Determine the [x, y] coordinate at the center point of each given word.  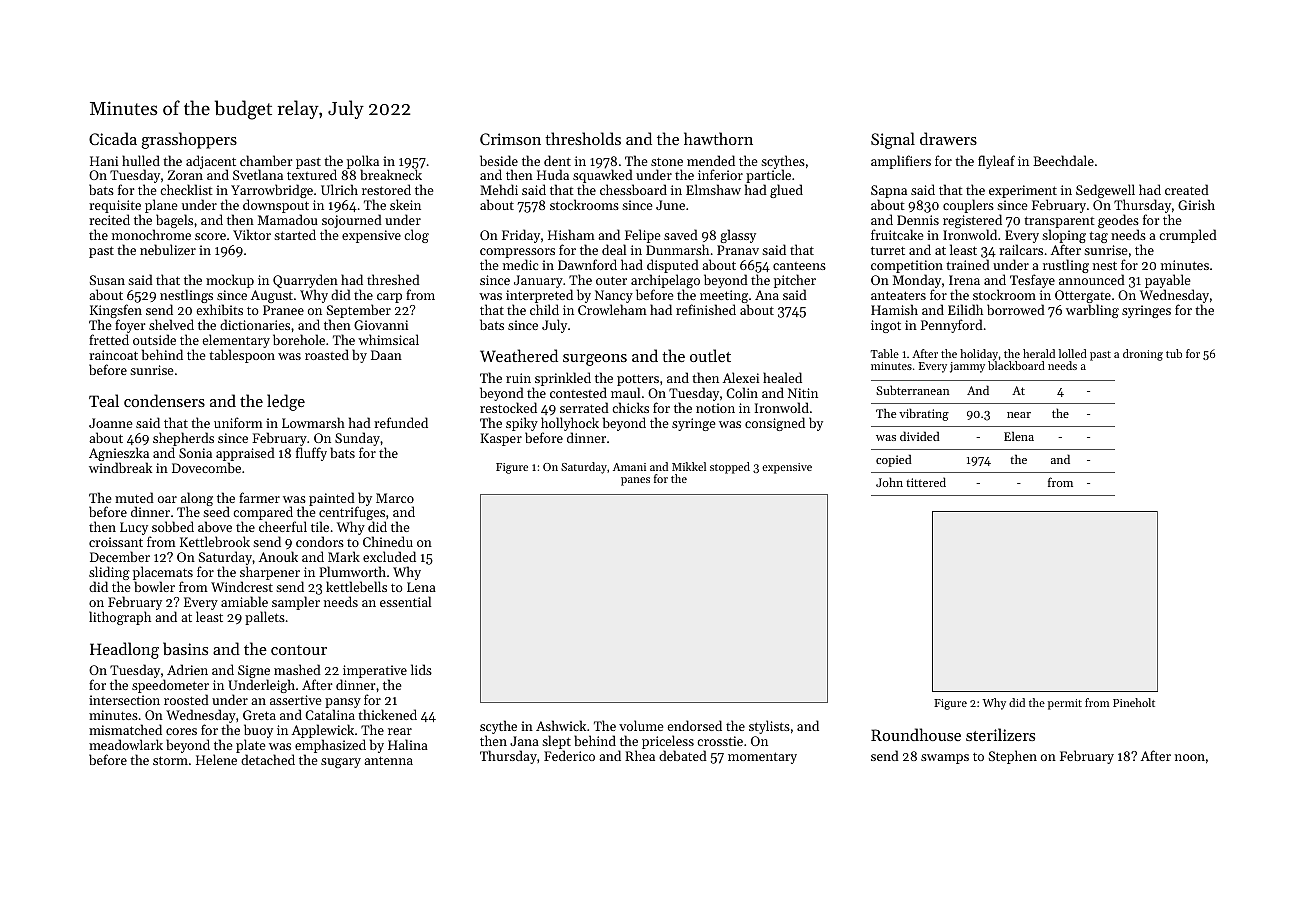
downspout [276, 207]
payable [1167, 281]
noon [1190, 757]
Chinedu [388, 542]
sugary [341, 763]
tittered [926, 482]
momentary [762, 758]
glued [786, 191]
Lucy [135, 529]
